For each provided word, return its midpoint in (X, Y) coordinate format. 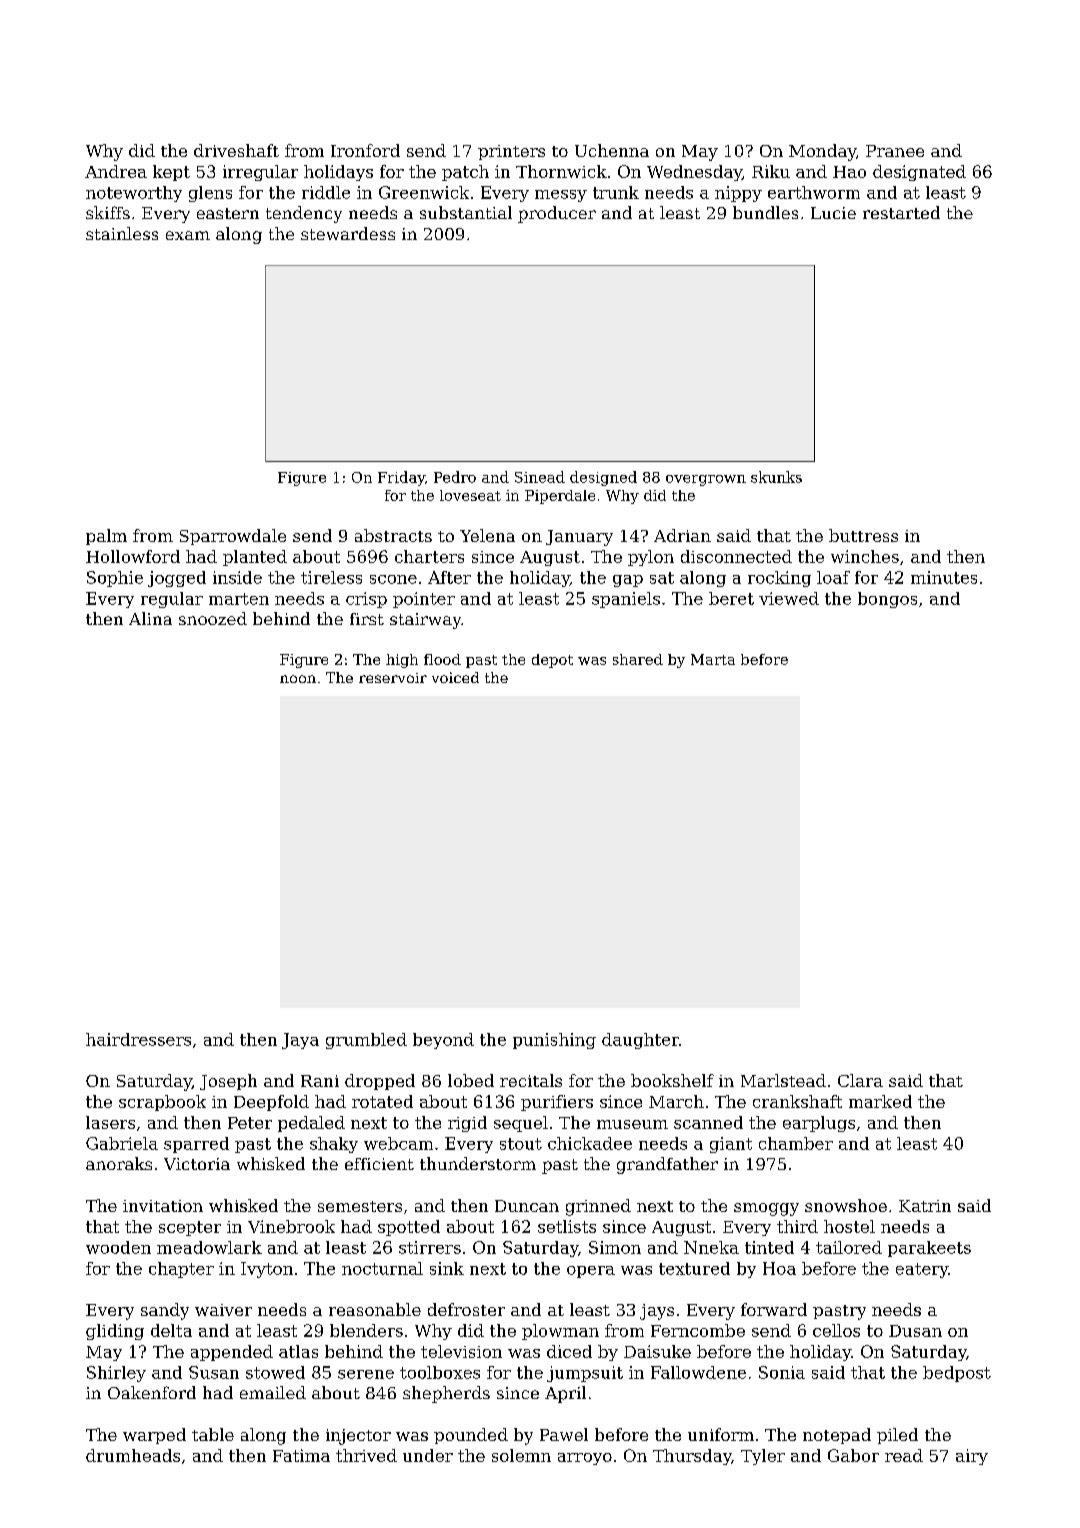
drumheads (133, 1455)
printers (511, 152)
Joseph (228, 1082)
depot (552, 661)
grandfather (667, 1165)
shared (638, 659)
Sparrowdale (233, 537)
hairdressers (138, 1039)
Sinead (540, 477)
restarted (901, 212)
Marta (713, 659)
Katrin (925, 1206)
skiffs (108, 212)
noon (298, 679)
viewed (789, 598)
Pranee (895, 151)
